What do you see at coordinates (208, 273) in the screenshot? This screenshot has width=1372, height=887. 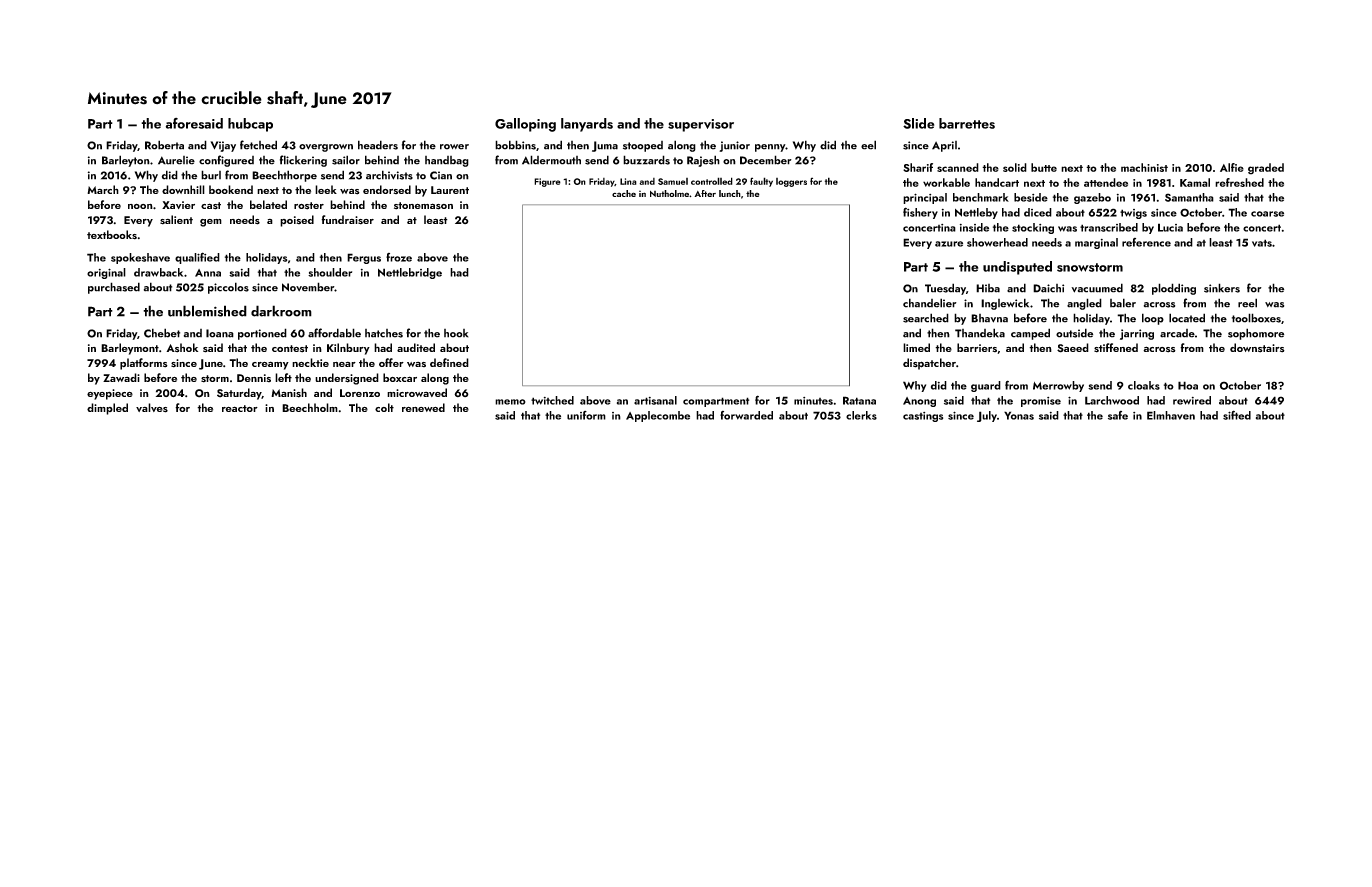 I see `Anna` at bounding box center [208, 273].
